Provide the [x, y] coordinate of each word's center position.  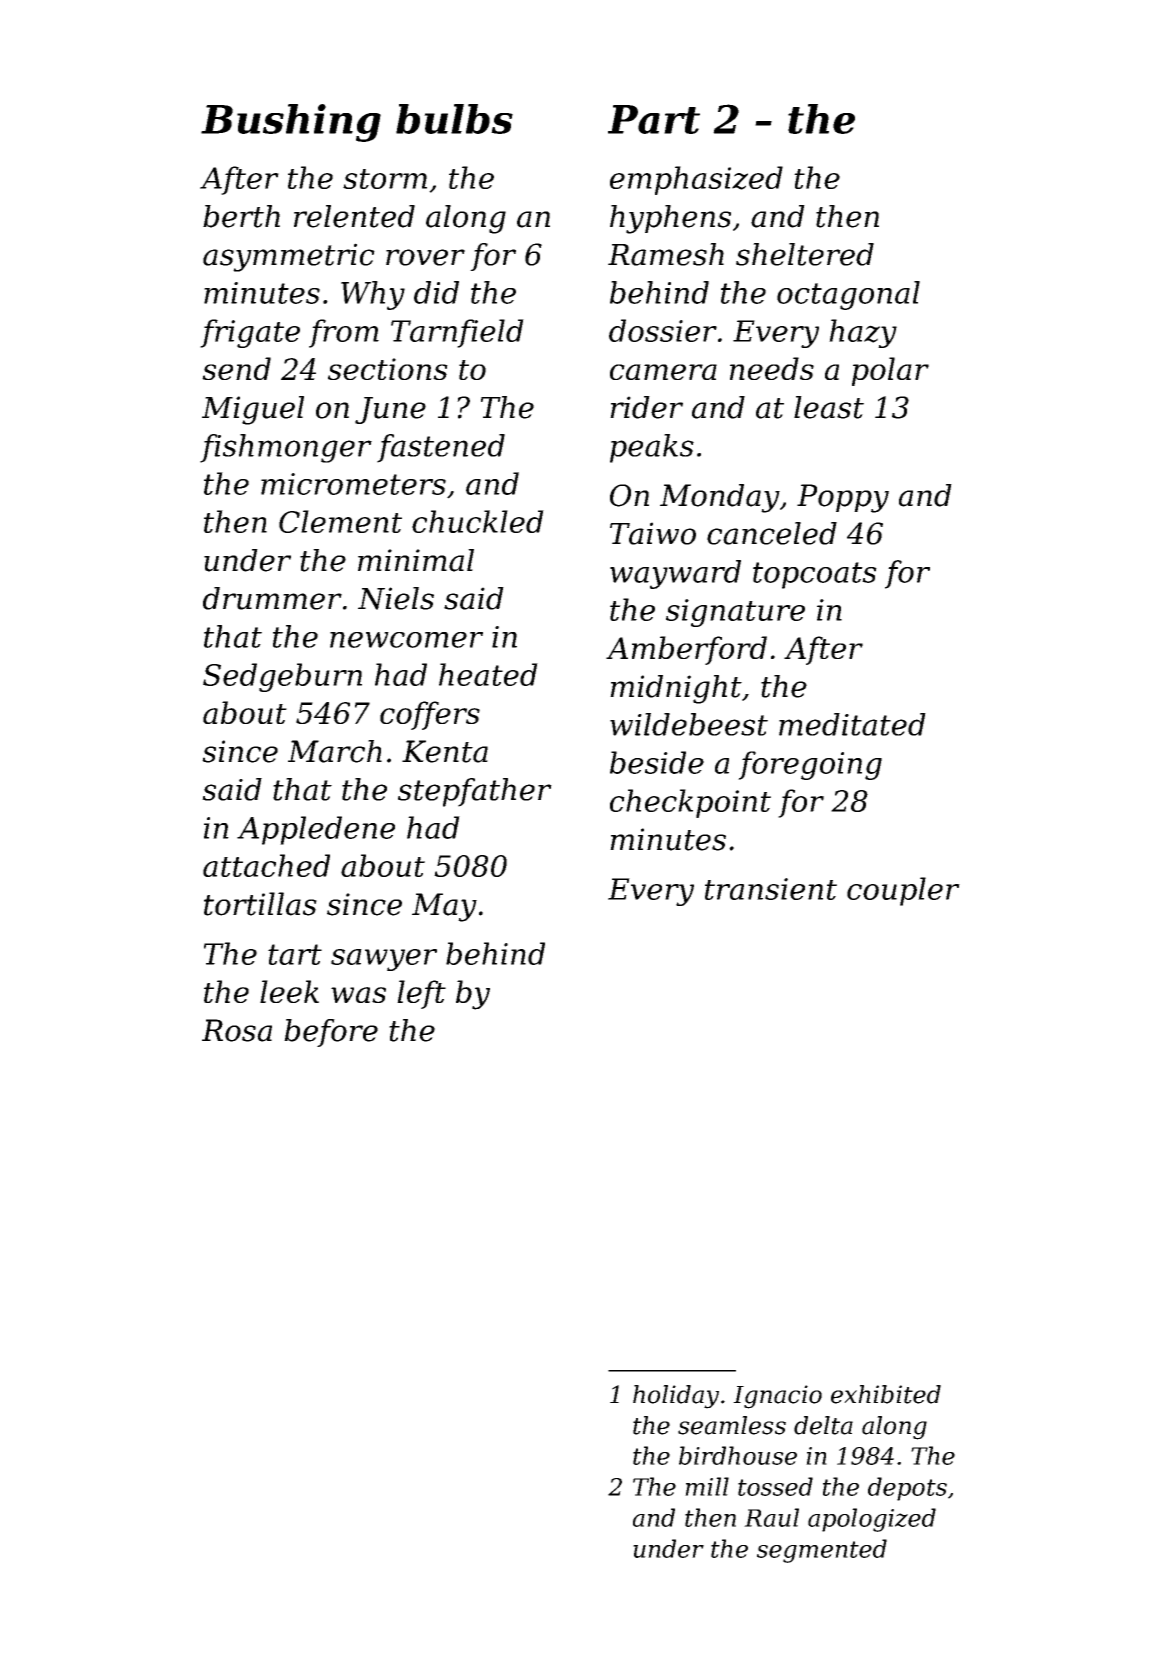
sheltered [805, 254]
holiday [676, 1397]
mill [707, 1486]
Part [654, 119]
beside [657, 762]
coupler [903, 891]
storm [385, 179]
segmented [822, 1551]
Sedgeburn [282, 677]
